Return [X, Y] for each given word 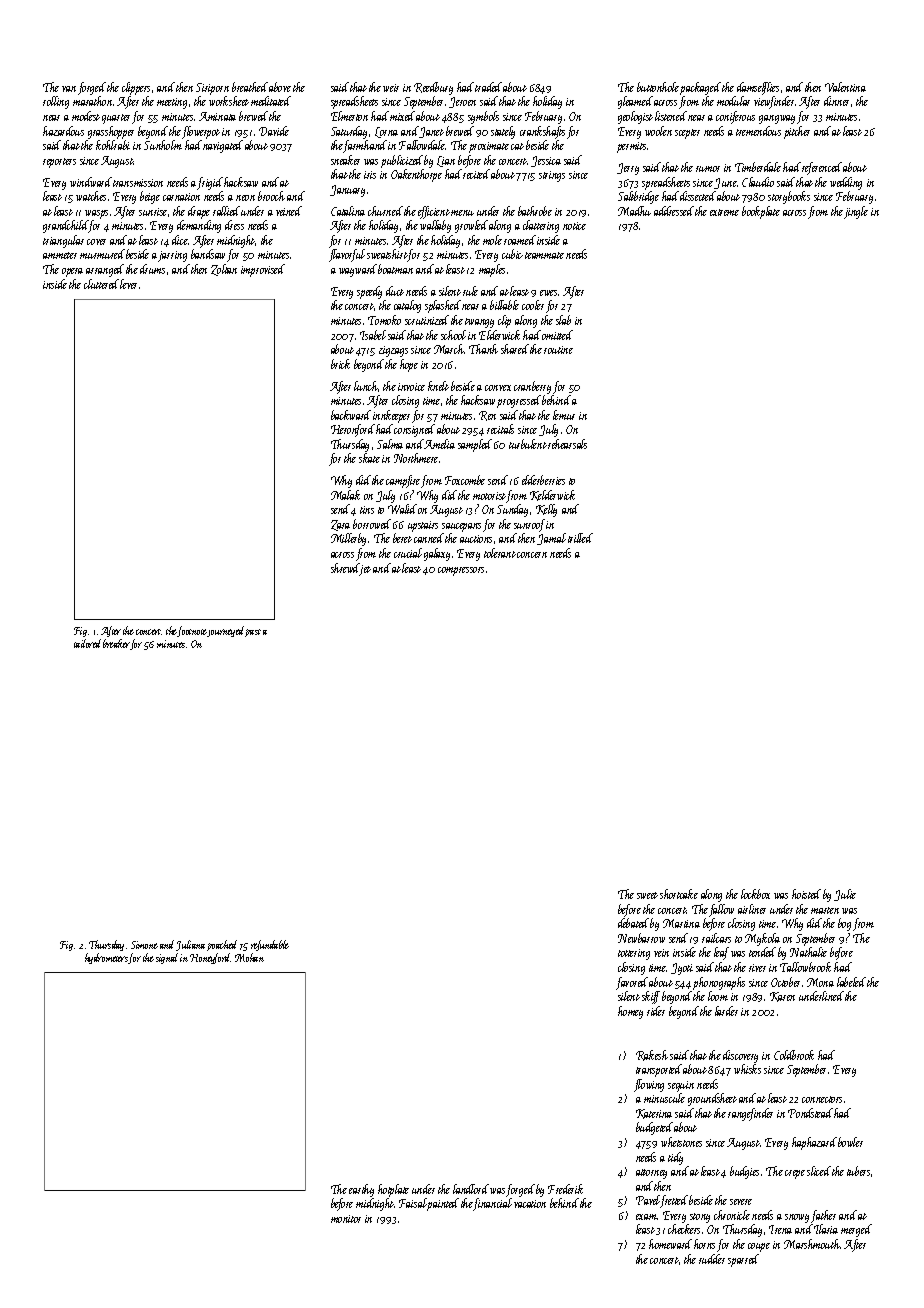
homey [630, 1012]
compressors [461, 571]
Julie [845, 895]
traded [488, 87]
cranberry [532, 387]
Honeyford [210, 958]
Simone [144, 945]
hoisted [806, 894]
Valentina [845, 87]
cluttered [101, 284]
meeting [172, 103]
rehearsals [567, 444]
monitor [346, 1219]
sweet [647, 895]
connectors [822, 1099]
